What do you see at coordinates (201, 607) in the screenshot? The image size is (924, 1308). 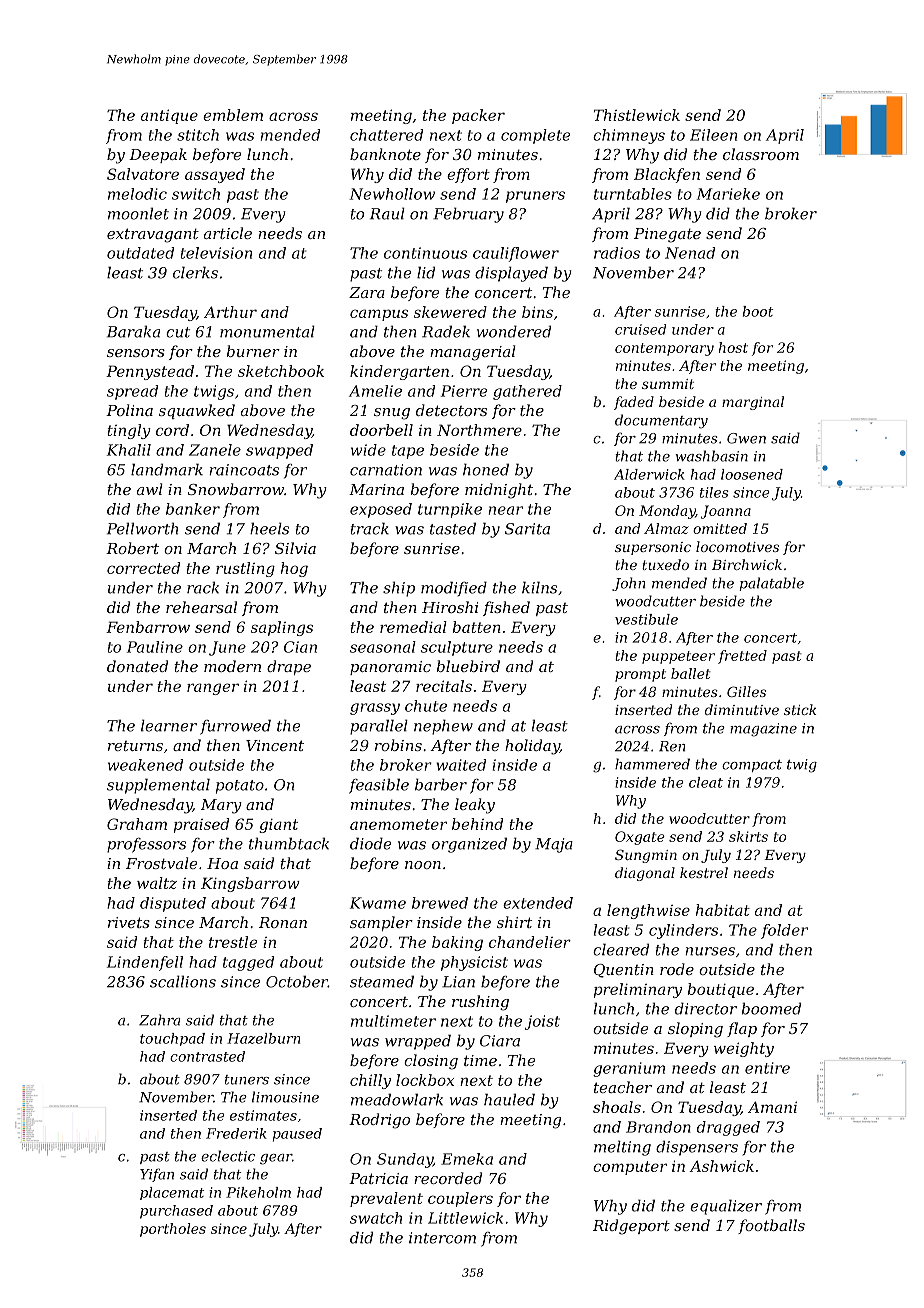 I see `rehearsal` at bounding box center [201, 607].
